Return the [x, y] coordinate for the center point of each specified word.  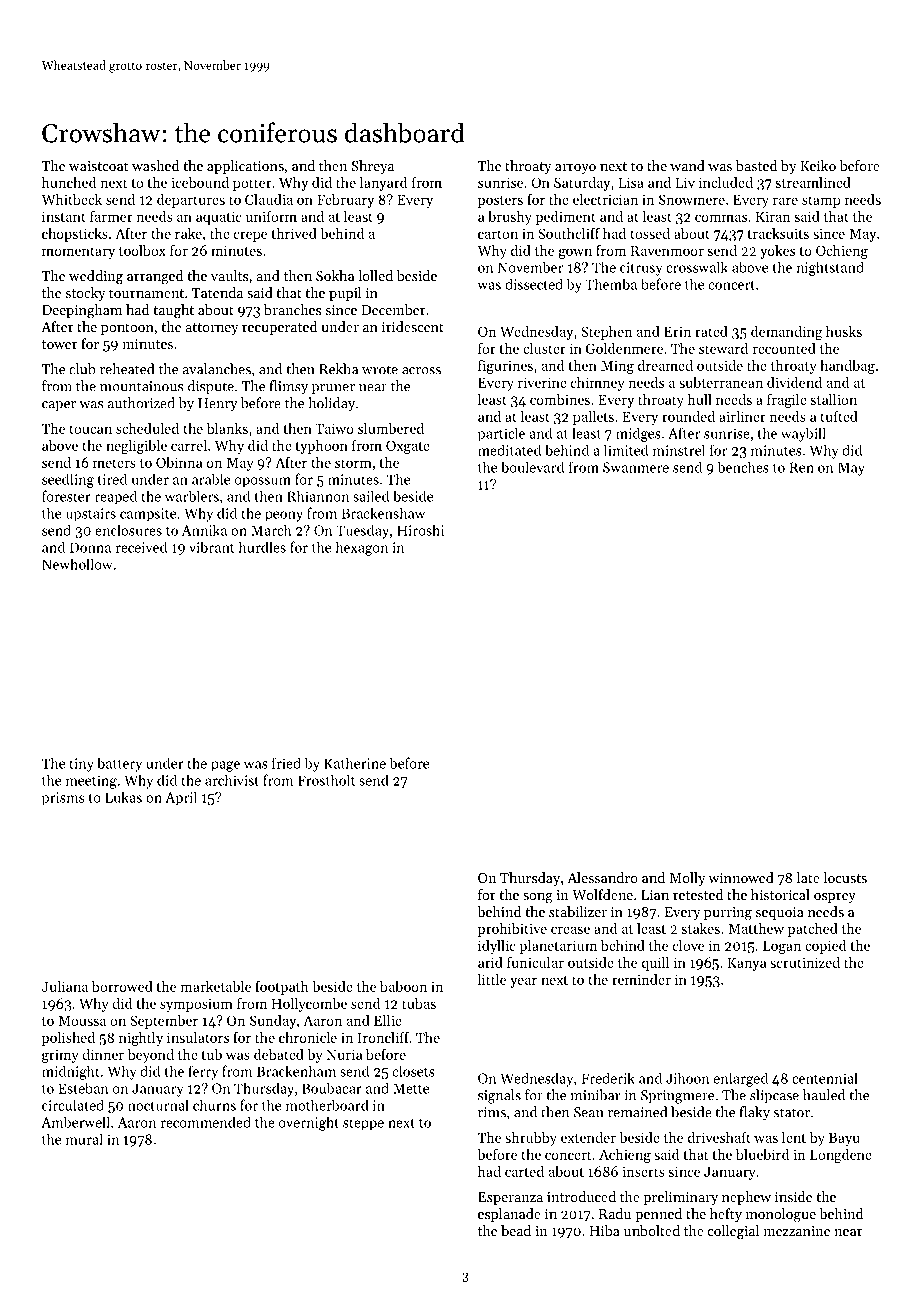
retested [698, 894]
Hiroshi [420, 530]
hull [699, 399]
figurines [505, 366]
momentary [78, 253]
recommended [206, 1122]
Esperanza [510, 1198]
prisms [63, 798]
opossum [263, 482]
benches [743, 467]
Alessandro [602, 877]
